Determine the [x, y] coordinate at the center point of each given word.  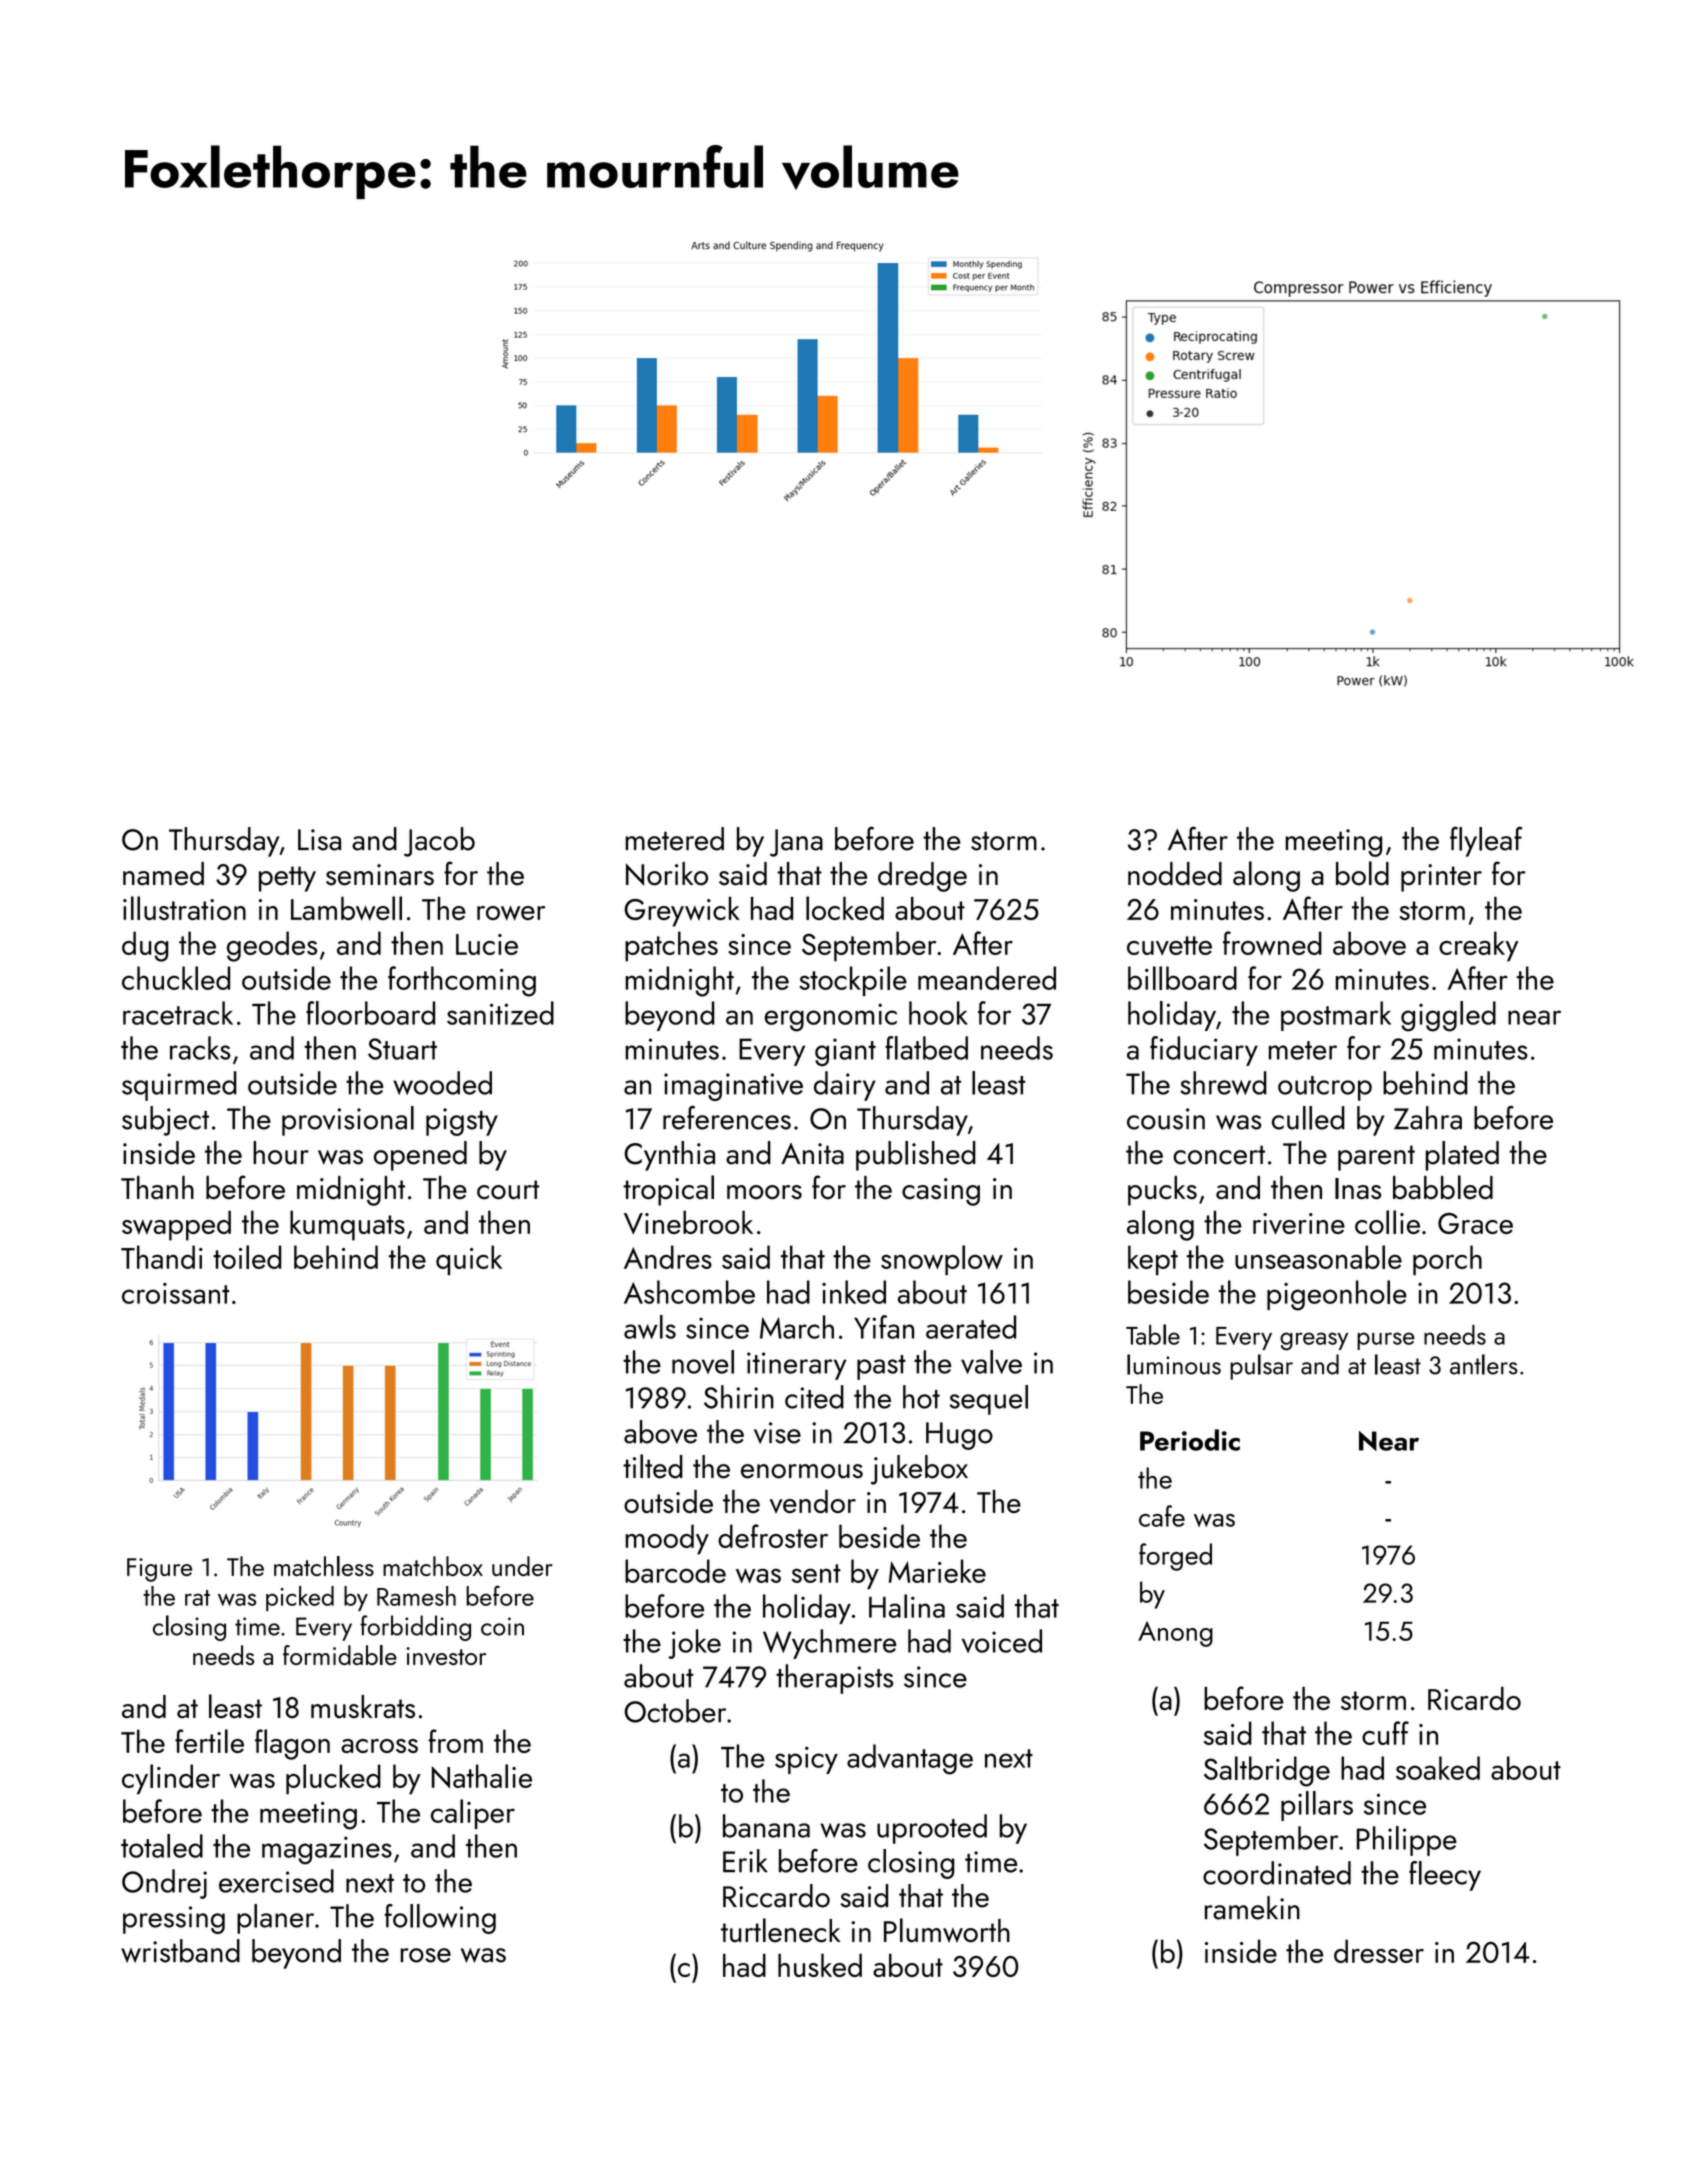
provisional [348, 1121]
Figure [159, 1570]
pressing [174, 1920]
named [163, 874]
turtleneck [780, 1930]
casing [941, 1192]
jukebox [919, 1470]
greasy [1314, 1341]
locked [845, 908]
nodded [1175, 874]
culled [1308, 1118]
